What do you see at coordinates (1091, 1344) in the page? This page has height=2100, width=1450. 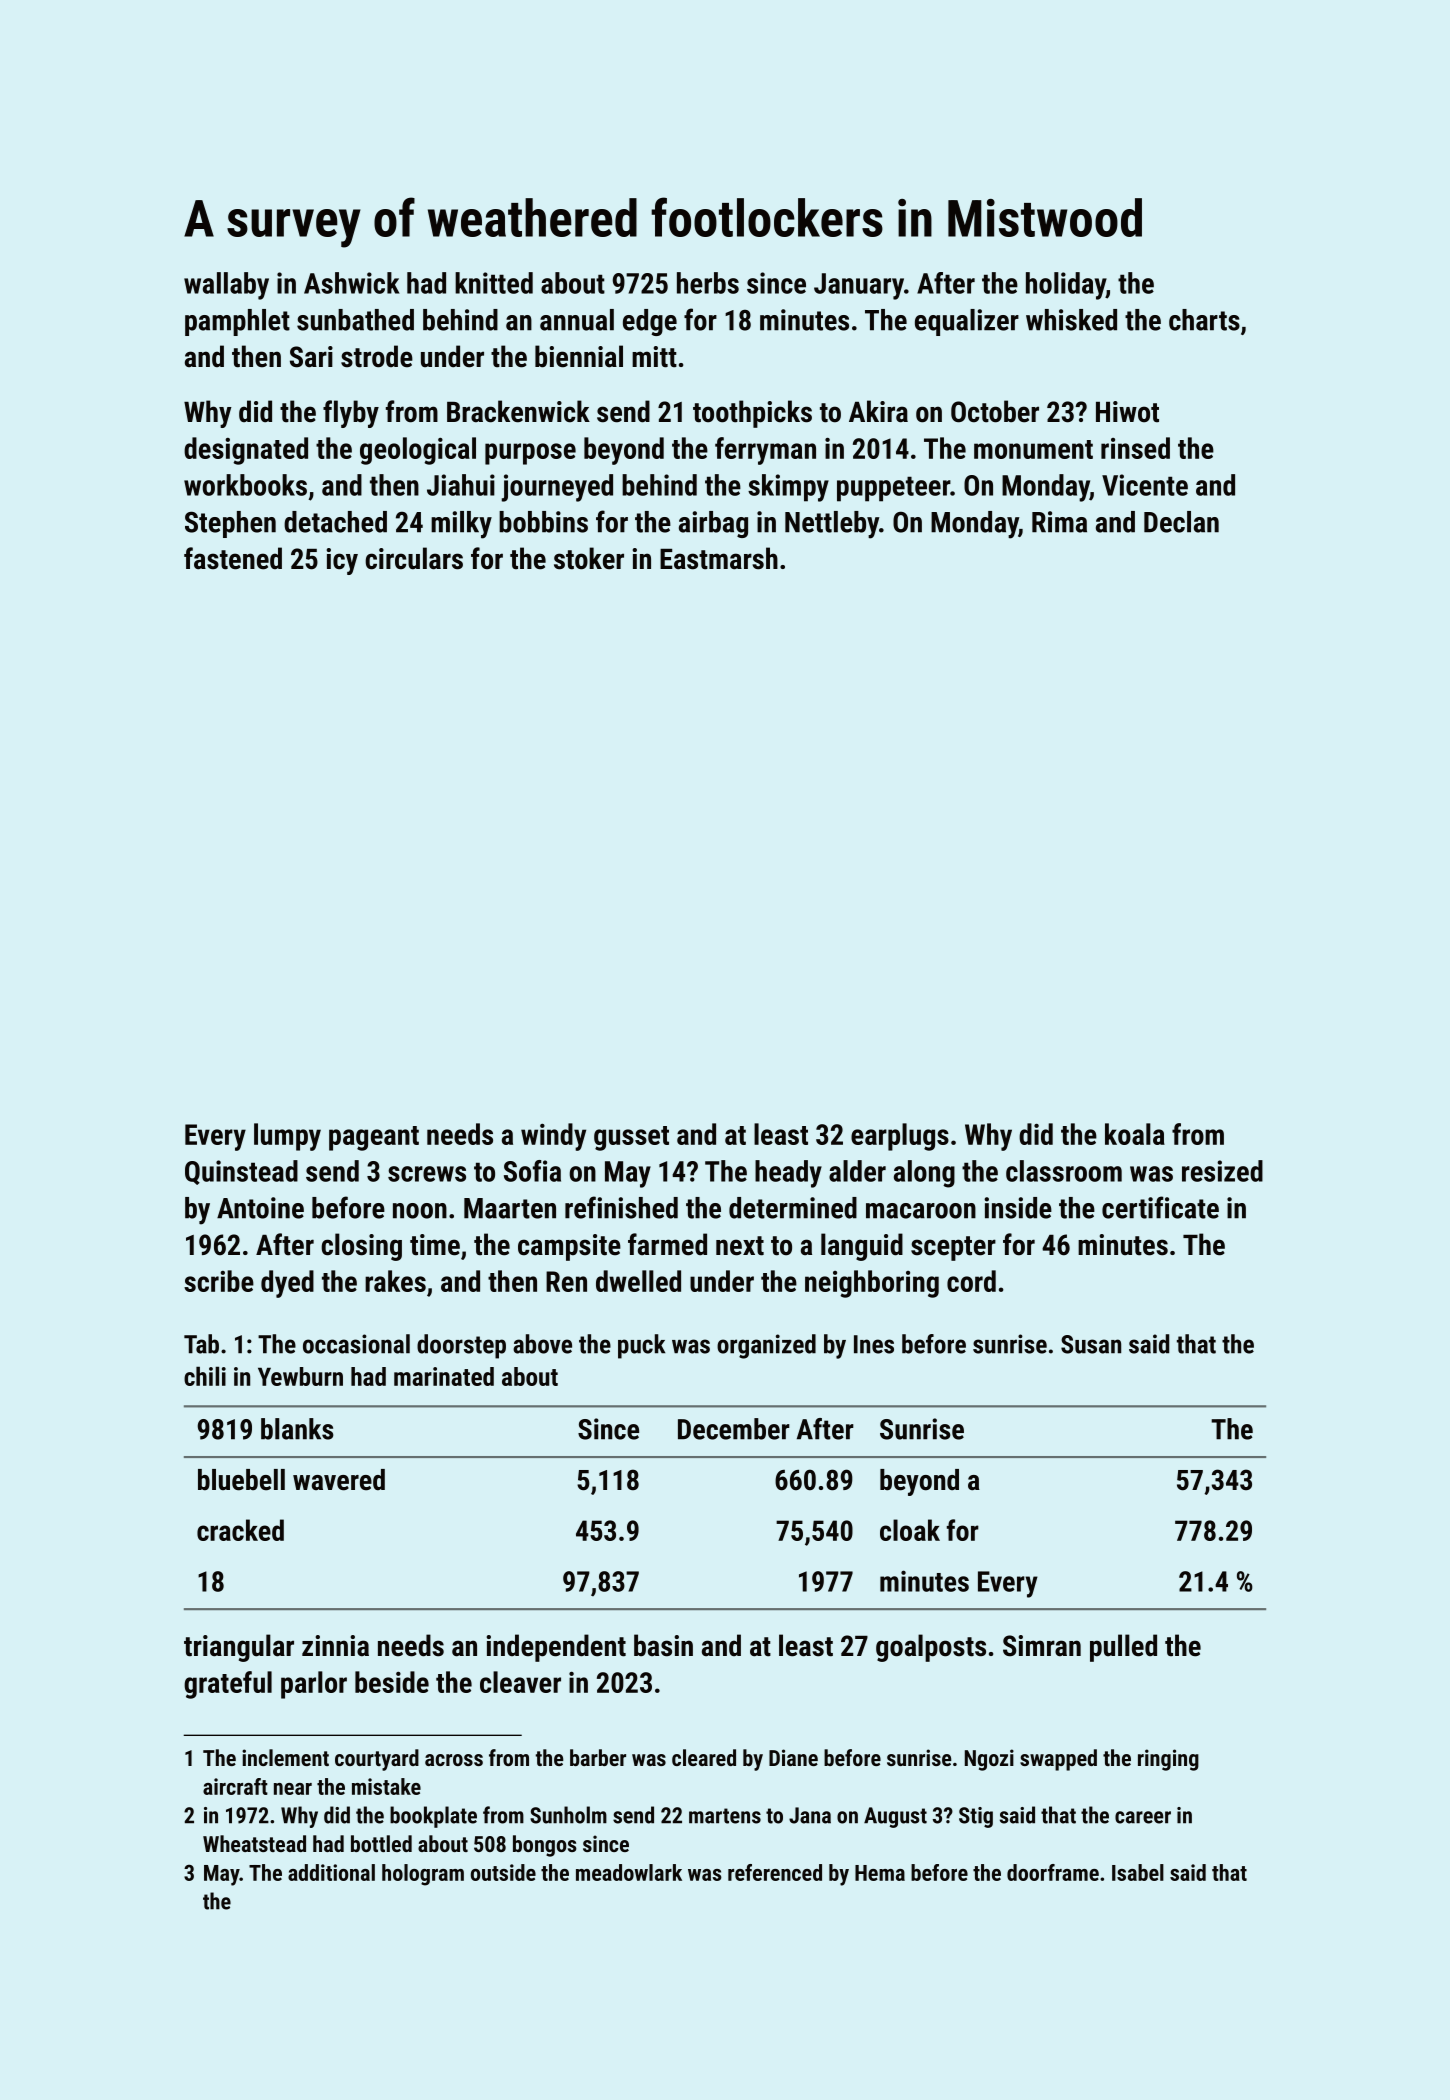 I see `Susan` at bounding box center [1091, 1344].
